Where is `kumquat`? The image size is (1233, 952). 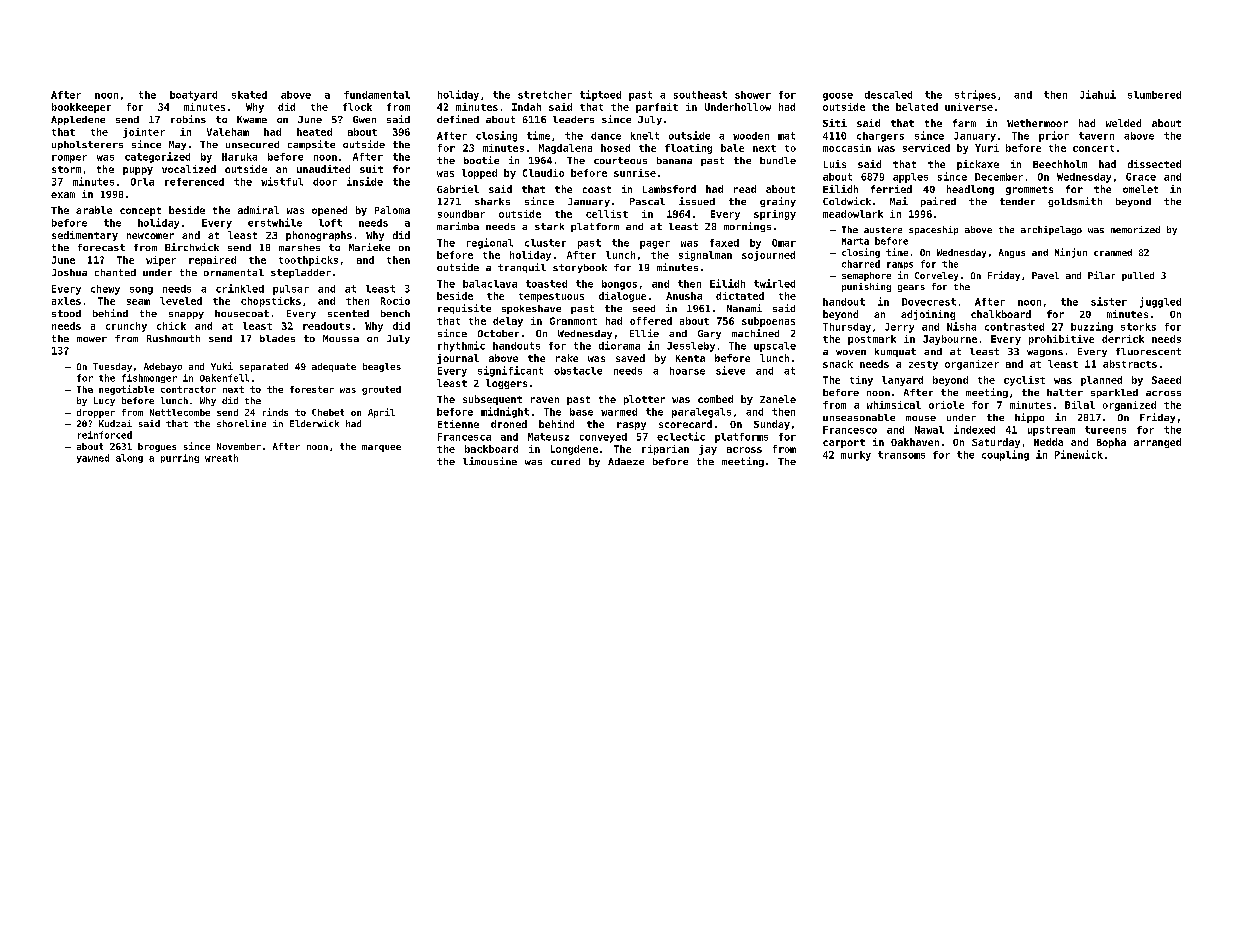
kumquat is located at coordinates (895, 352).
